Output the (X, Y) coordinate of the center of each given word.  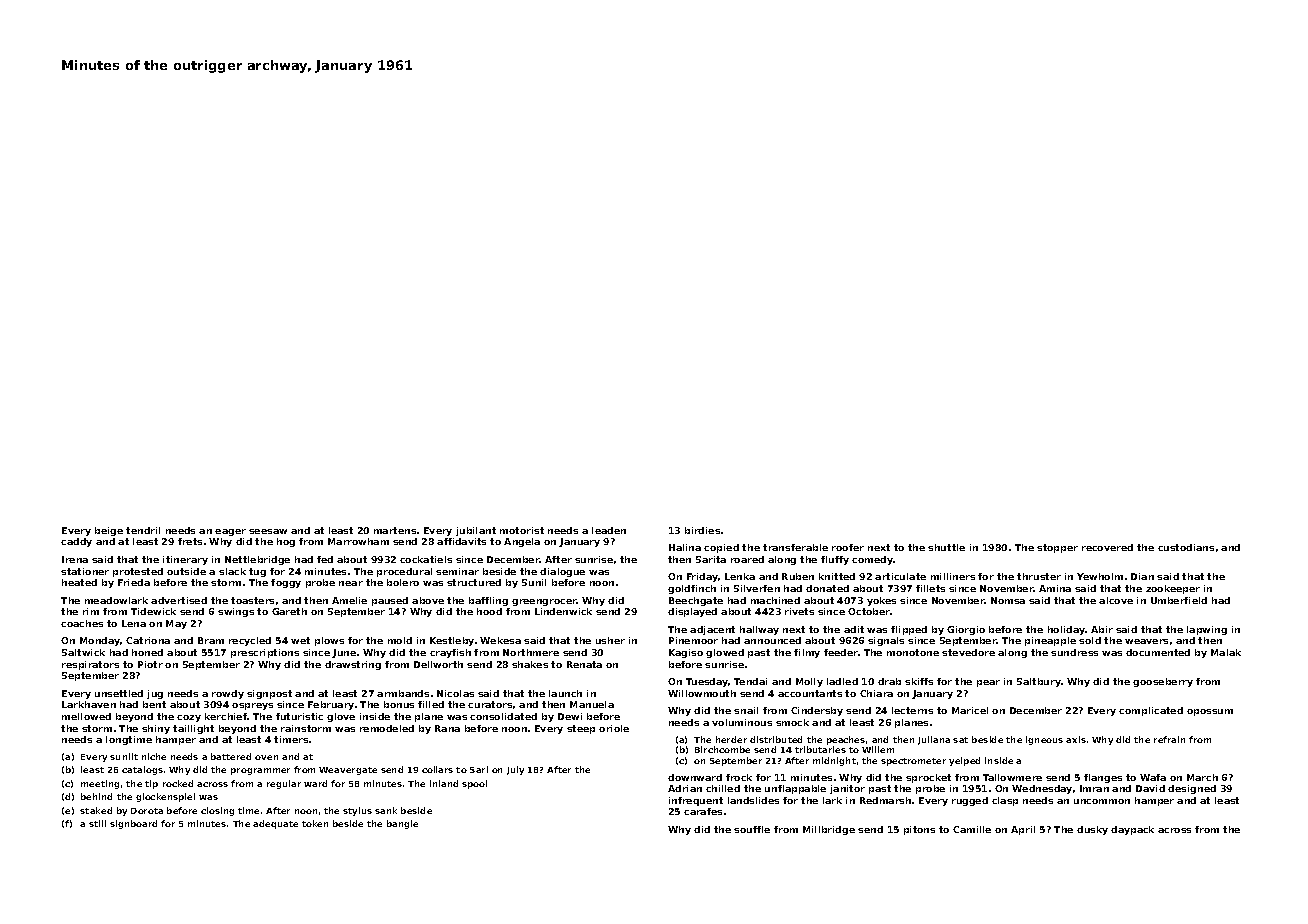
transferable (795, 547)
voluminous (742, 722)
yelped (964, 761)
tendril (143, 530)
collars (437, 769)
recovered (1107, 547)
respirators (90, 665)
